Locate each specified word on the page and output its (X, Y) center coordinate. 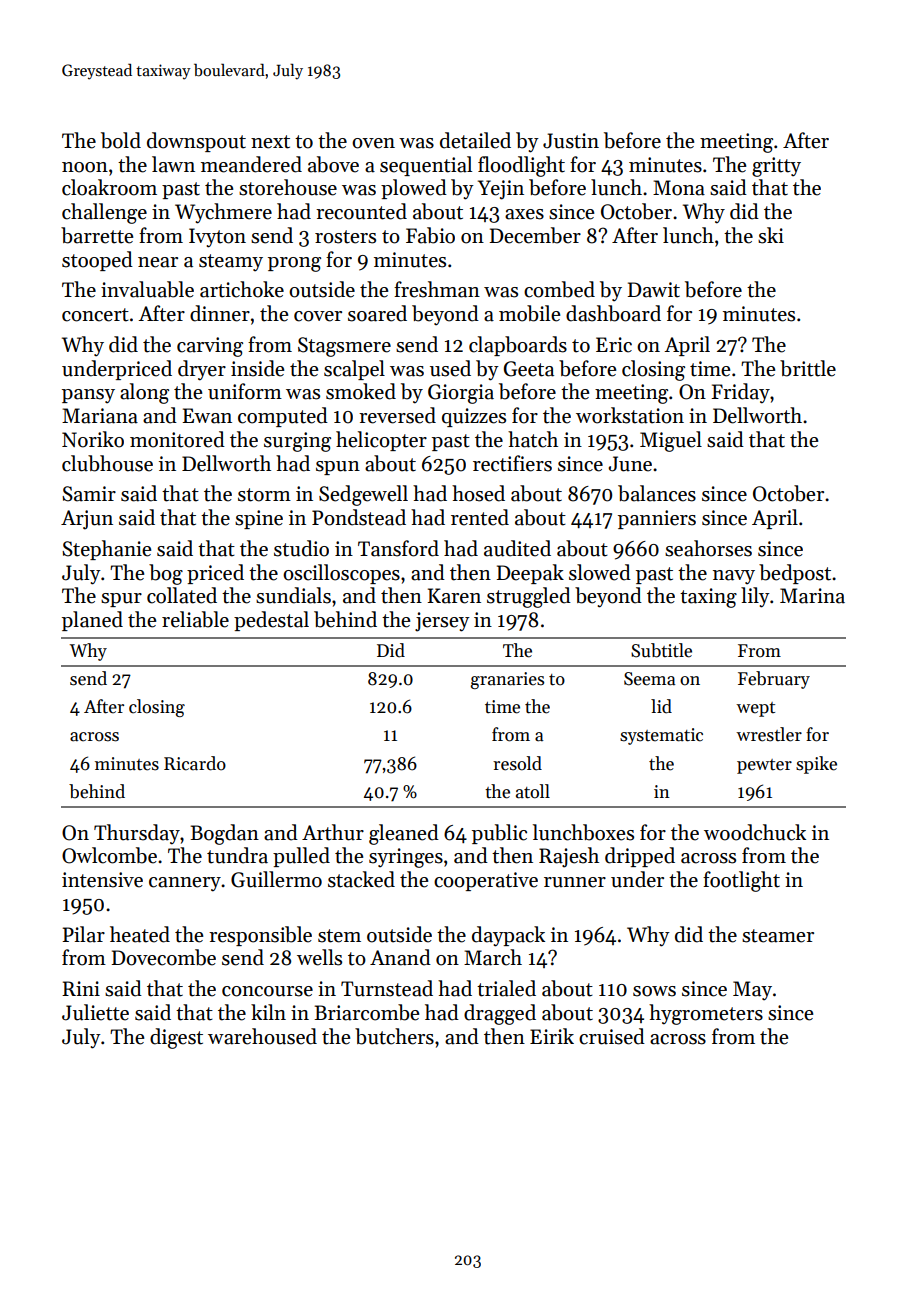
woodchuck (755, 832)
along (144, 393)
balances (657, 493)
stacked (361, 879)
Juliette (95, 1012)
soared (377, 313)
